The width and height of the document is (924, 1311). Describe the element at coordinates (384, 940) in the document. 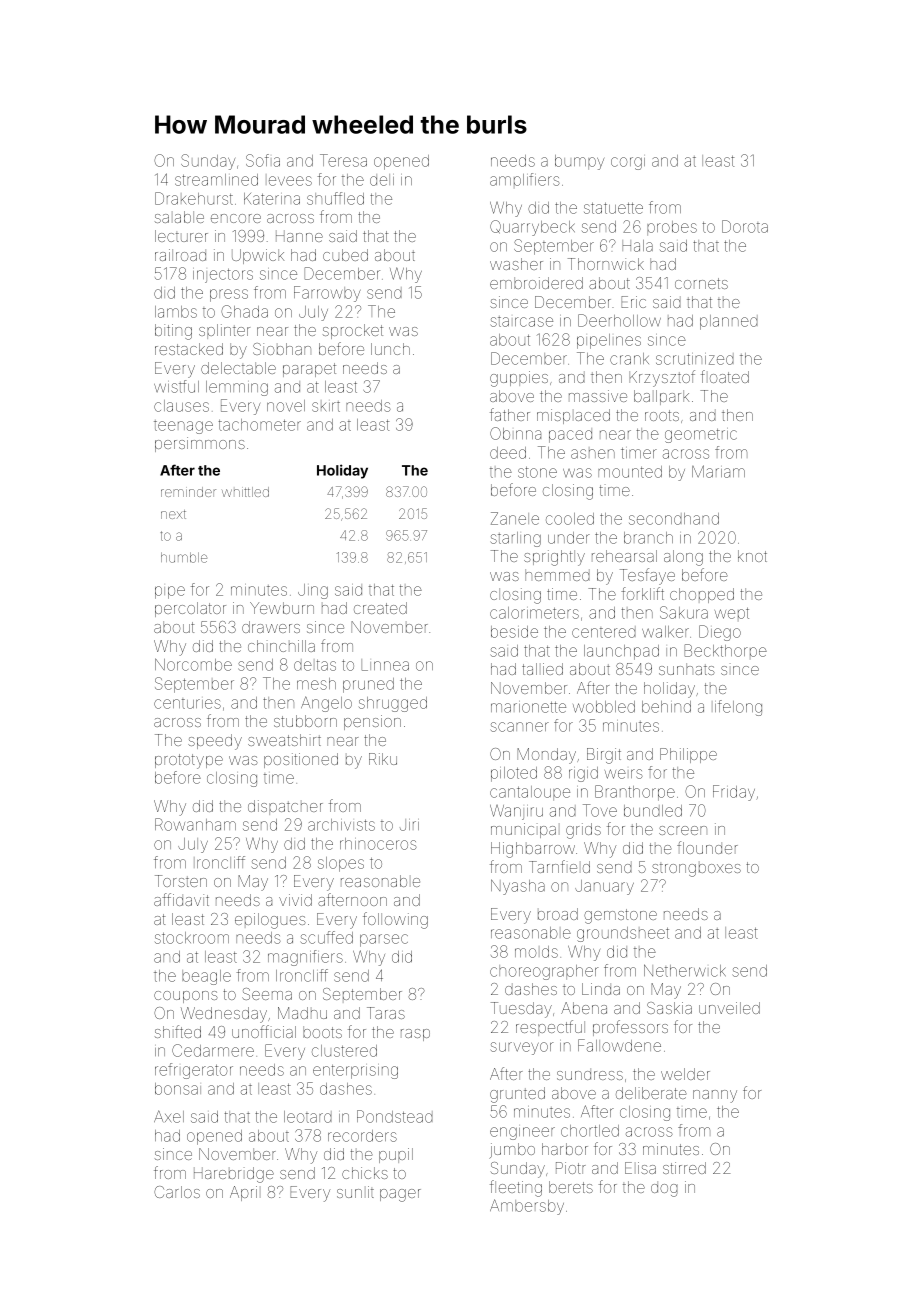

I see `parsec` at that location.
